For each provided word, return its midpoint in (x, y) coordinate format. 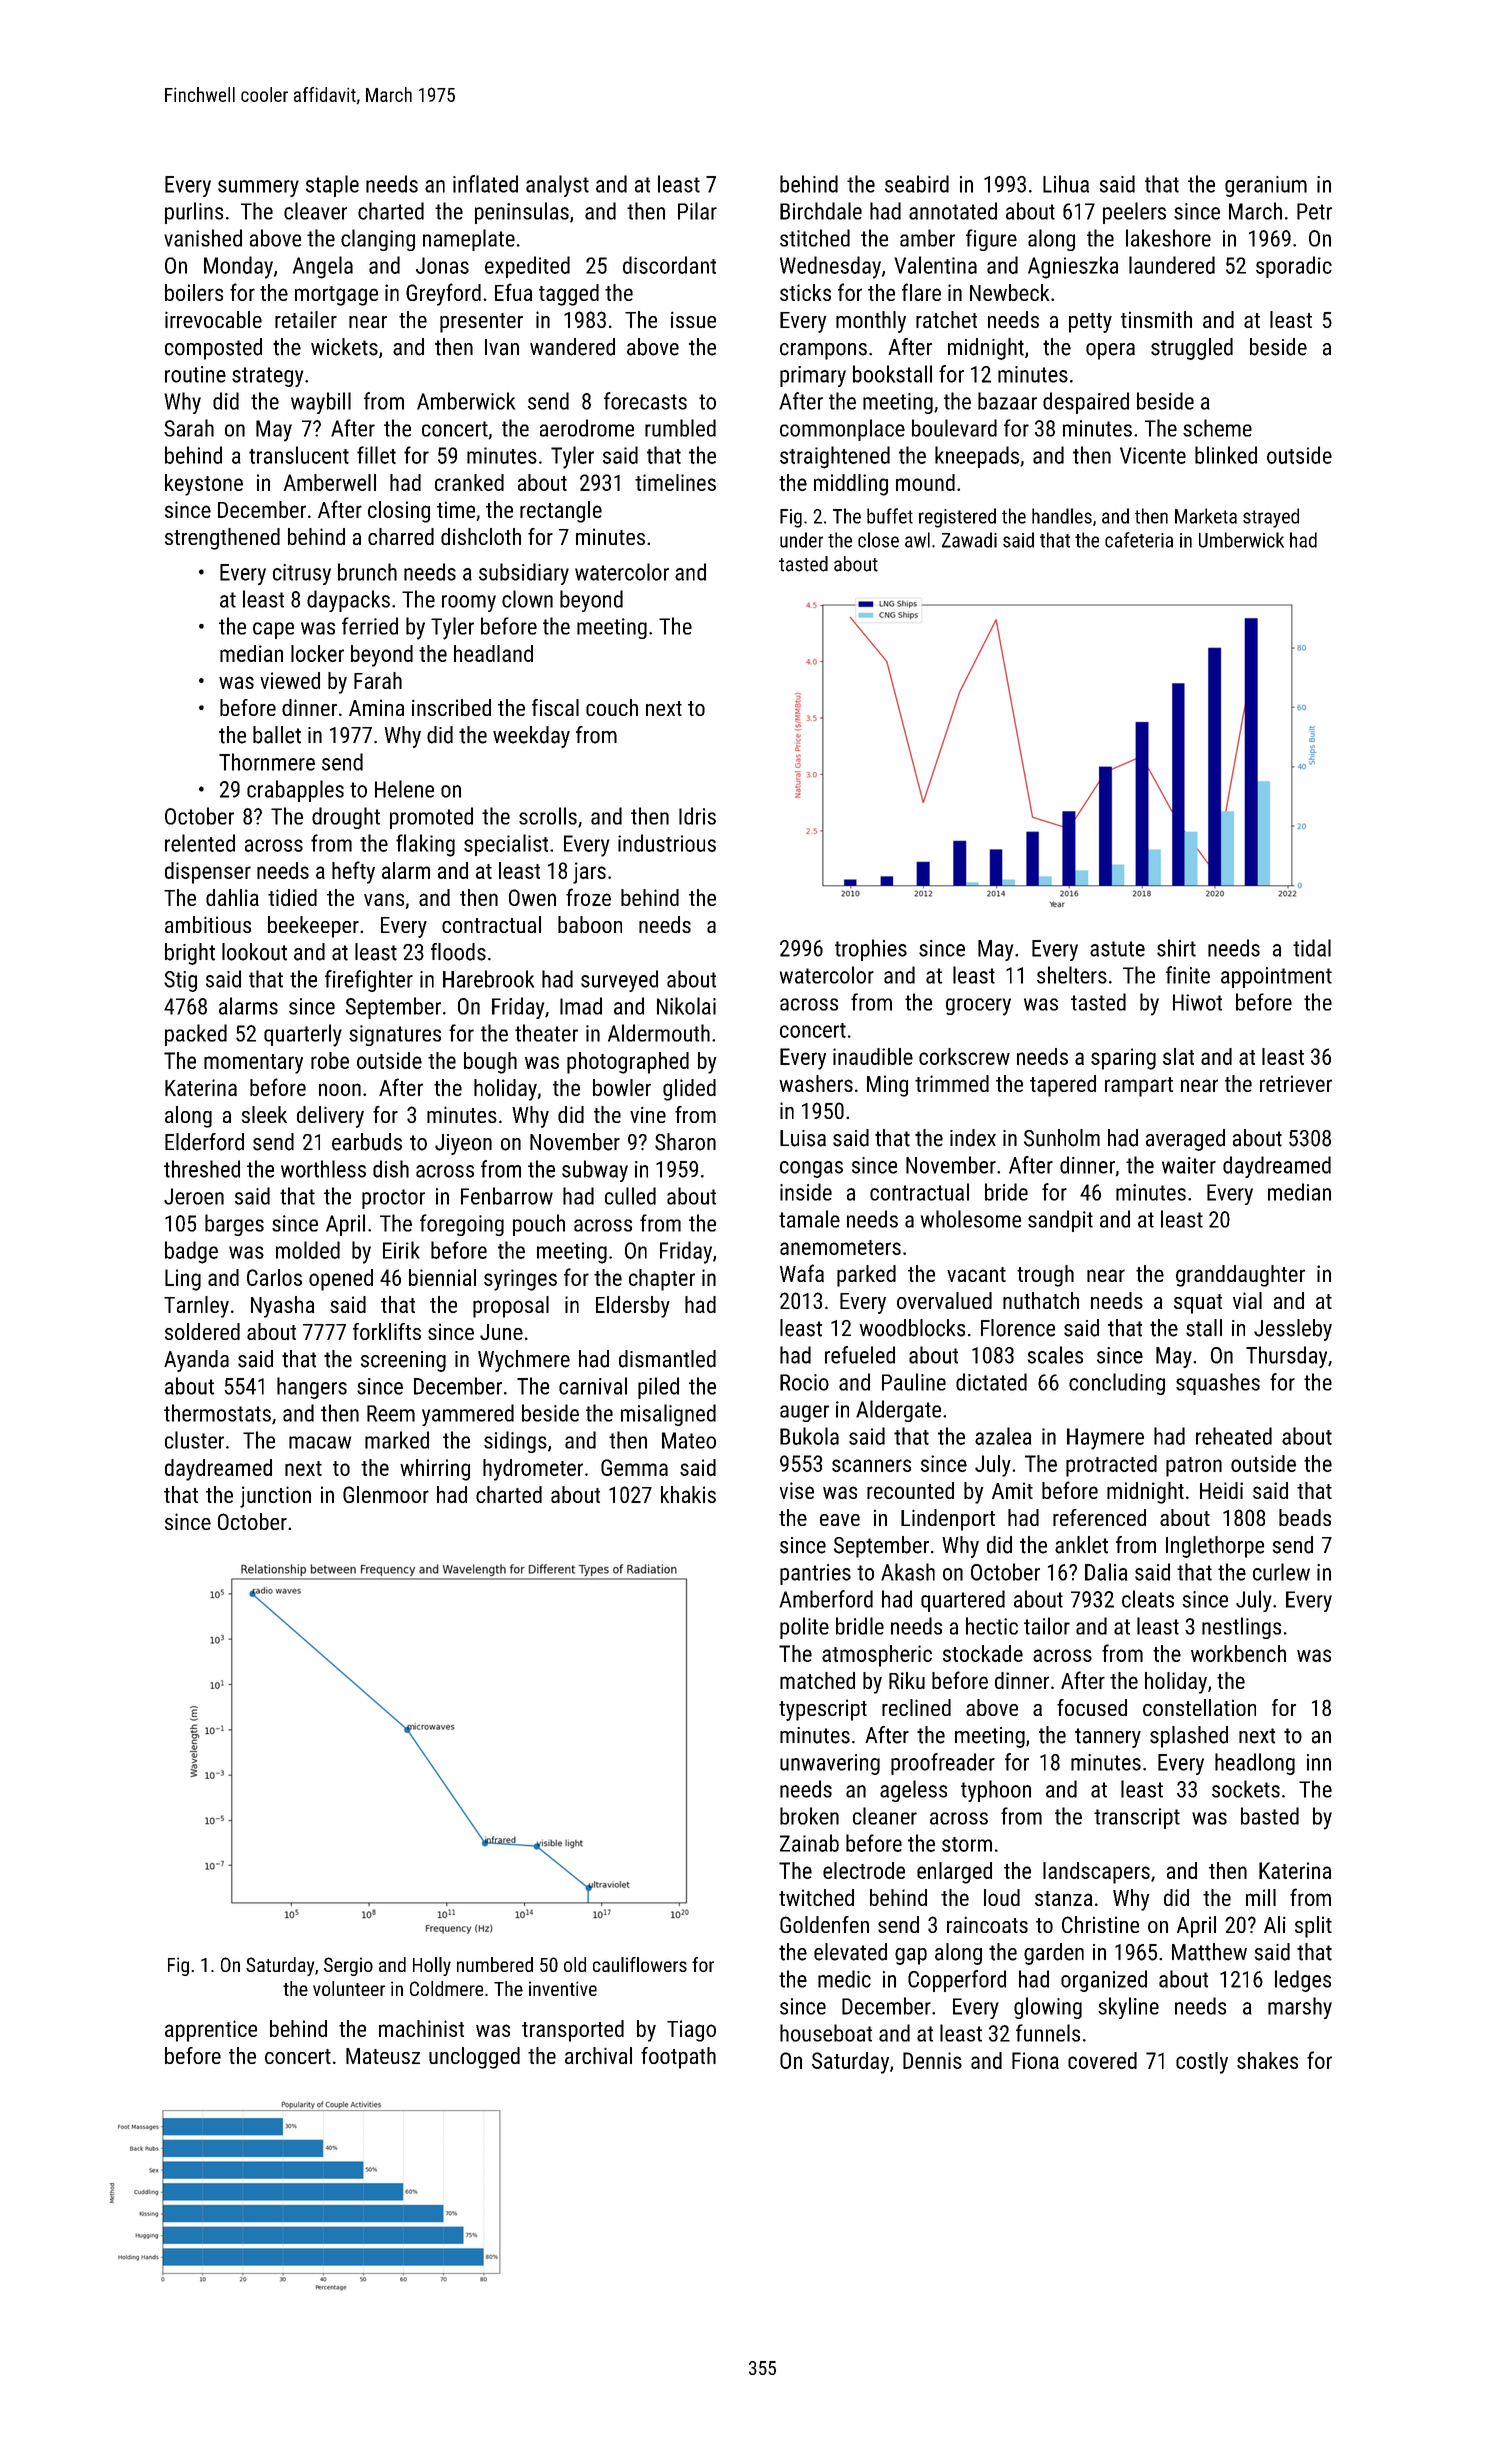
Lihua (1066, 184)
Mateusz (383, 2056)
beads (1305, 1517)
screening (403, 1361)
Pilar (697, 211)
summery (258, 188)
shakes (1267, 2060)
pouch (539, 1225)
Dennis (932, 2060)
